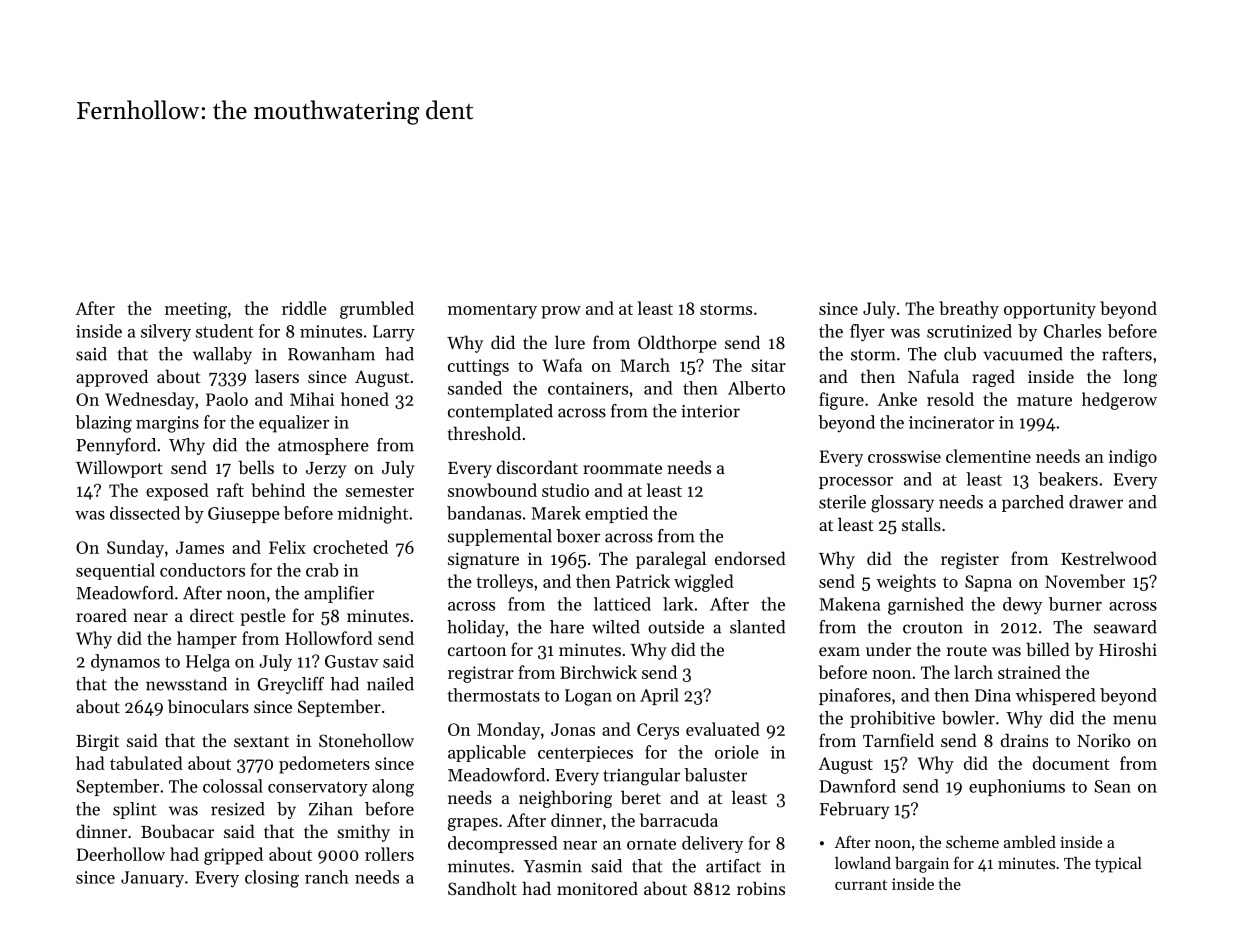 This page has height=952, width=1233. I want to click on January, so click(152, 879).
